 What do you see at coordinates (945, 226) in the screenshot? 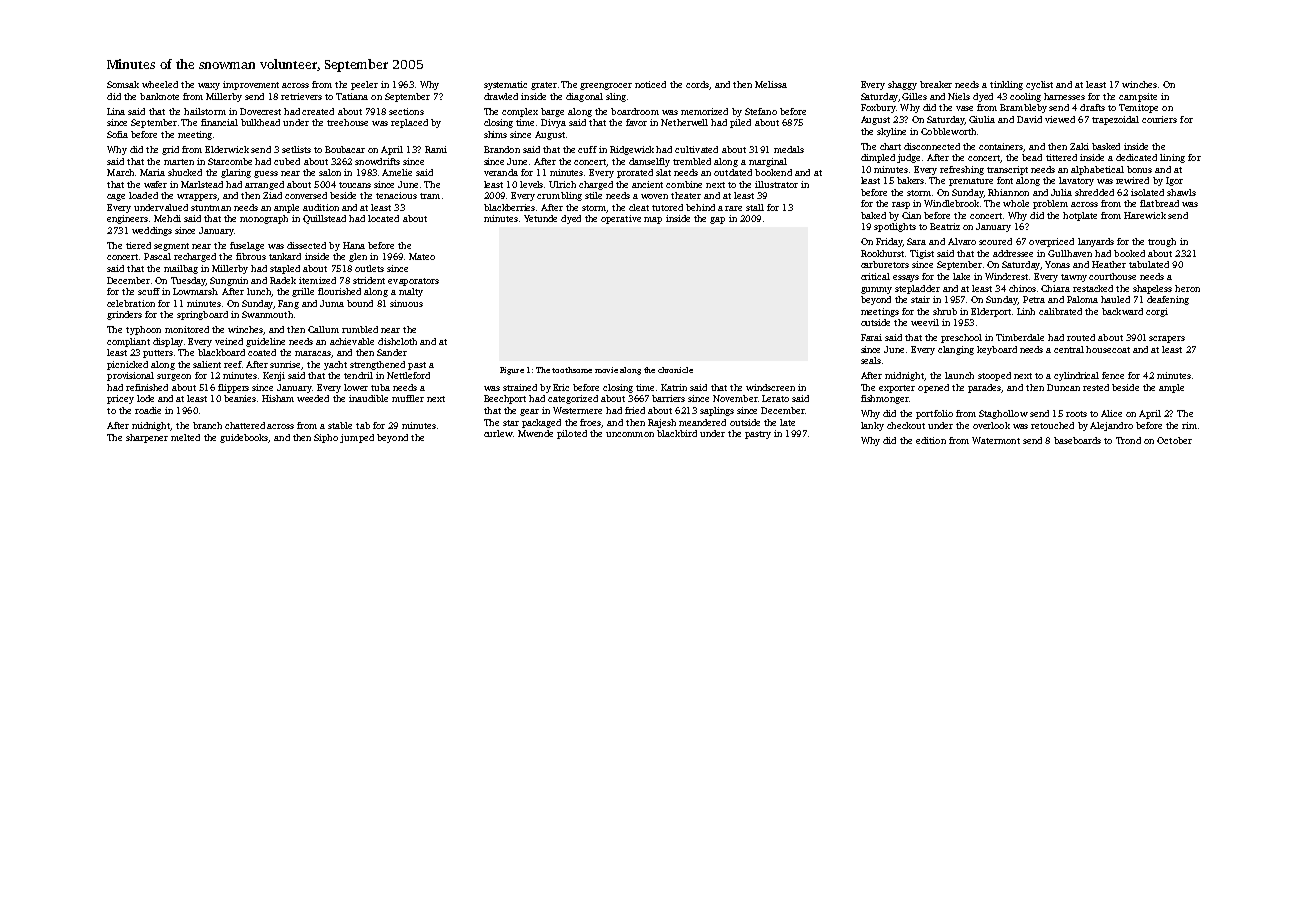
I see `Beatriz` at bounding box center [945, 226].
